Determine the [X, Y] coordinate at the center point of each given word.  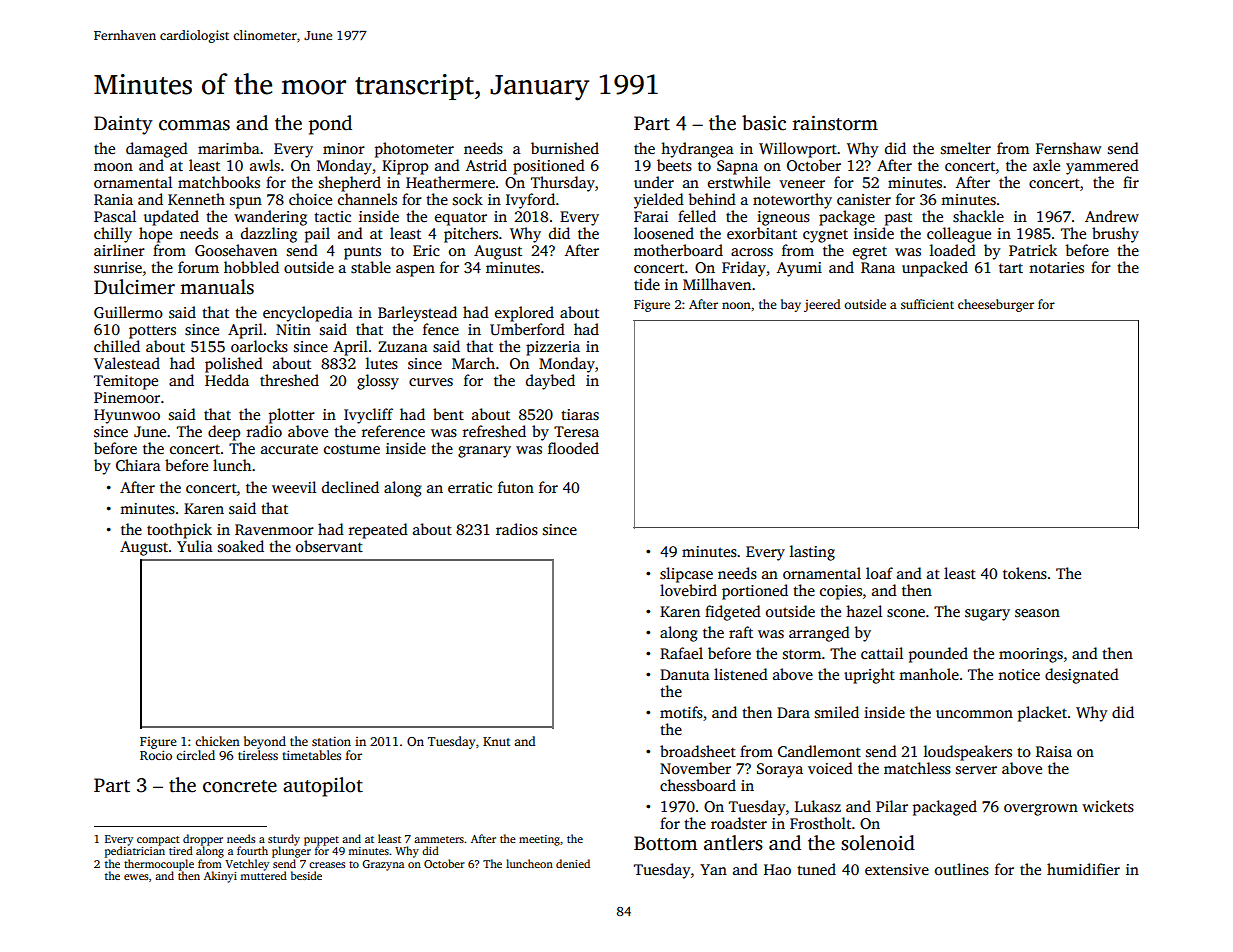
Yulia [195, 546]
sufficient [927, 304]
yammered [1102, 167]
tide [647, 284]
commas [194, 125]
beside [306, 875]
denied [573, 863]
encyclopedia [308, 314]
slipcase [686, 575]
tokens [1025, 573]
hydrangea [697, 150]
